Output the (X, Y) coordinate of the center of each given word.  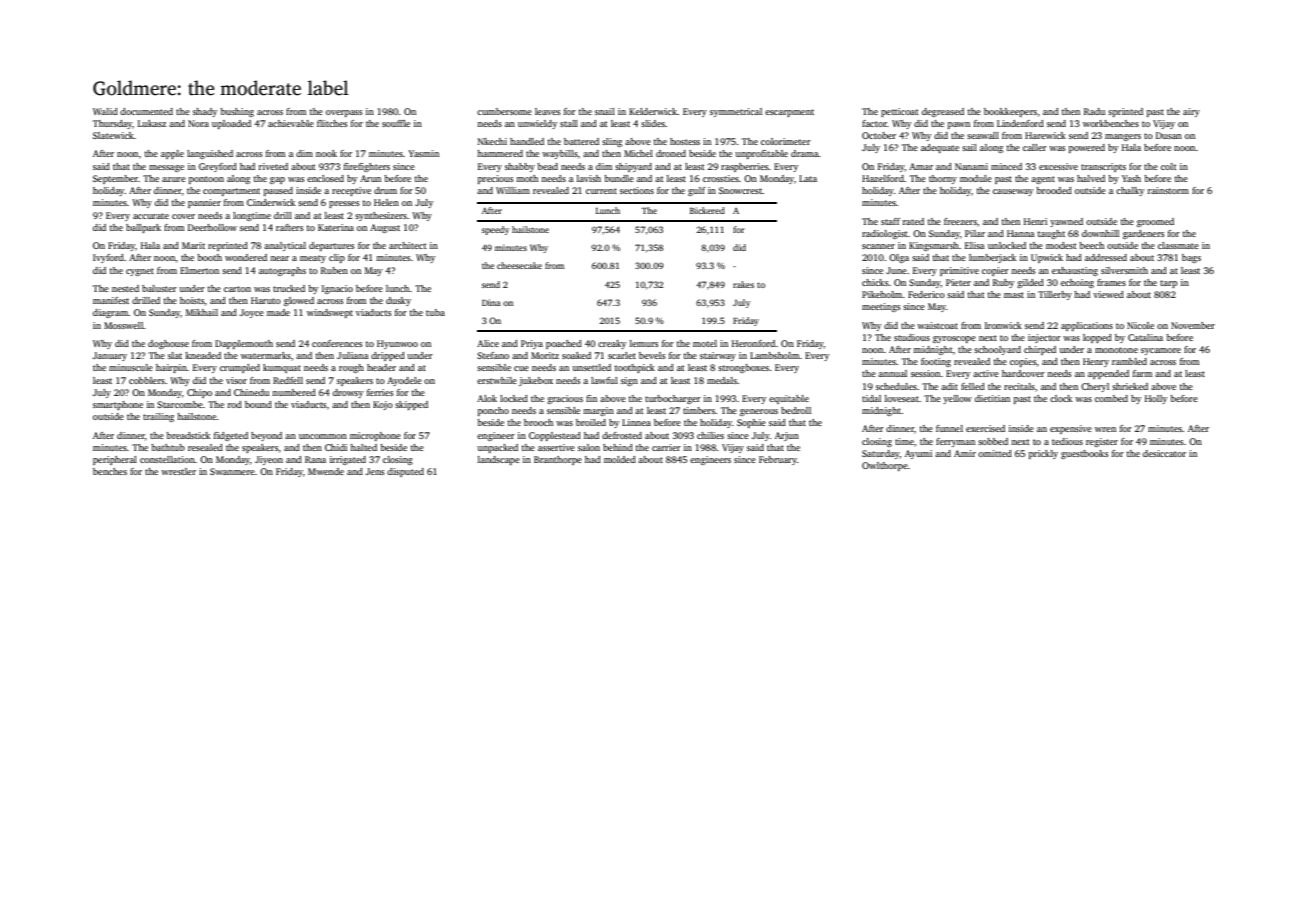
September (115, 179)
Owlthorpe (885, 466)
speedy (495, 230)
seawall (983, 135)
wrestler (178, 471)
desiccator (1164, 453)
